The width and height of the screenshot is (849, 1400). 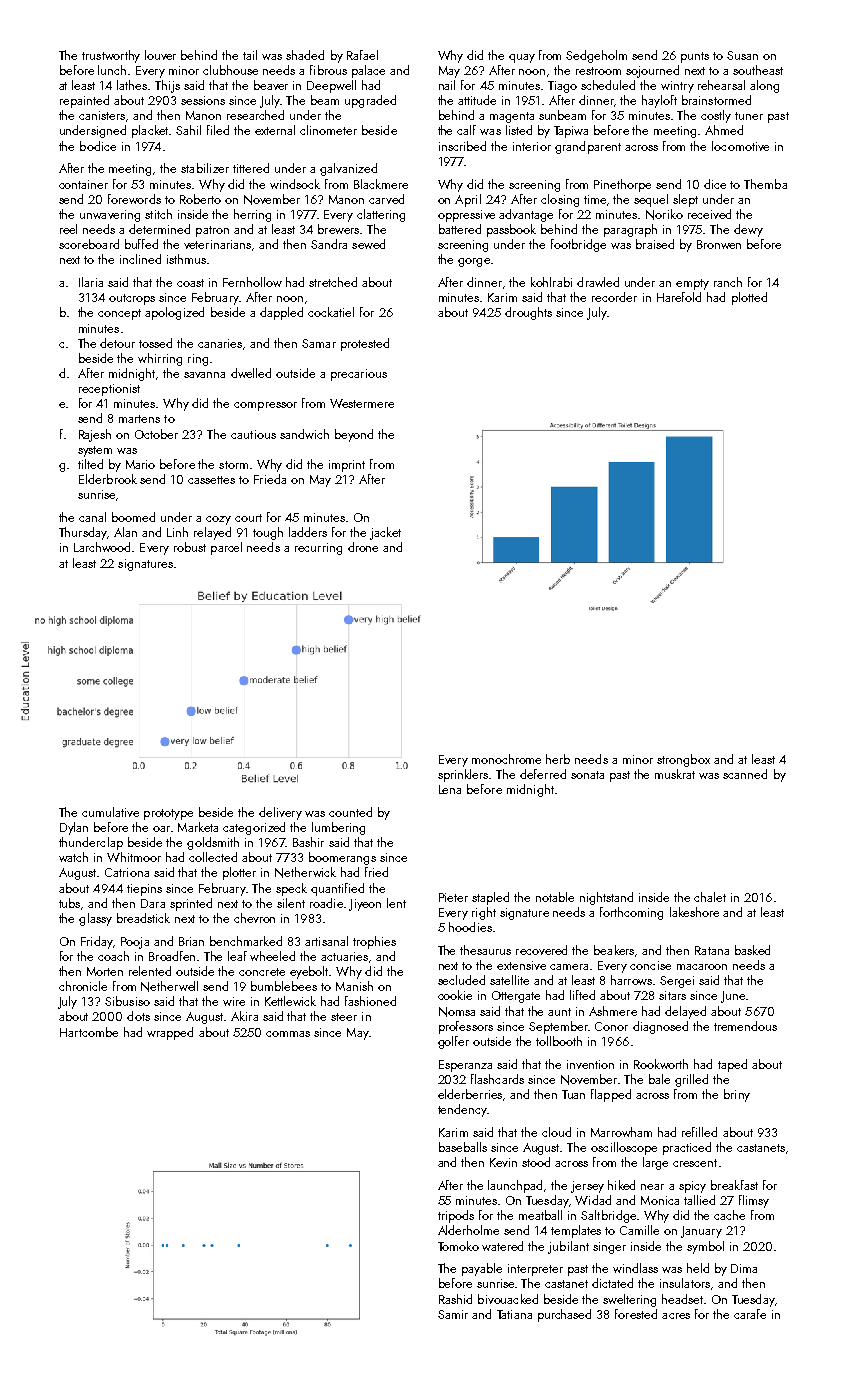 I want to click on droughts, so click(x=528, y=313).
